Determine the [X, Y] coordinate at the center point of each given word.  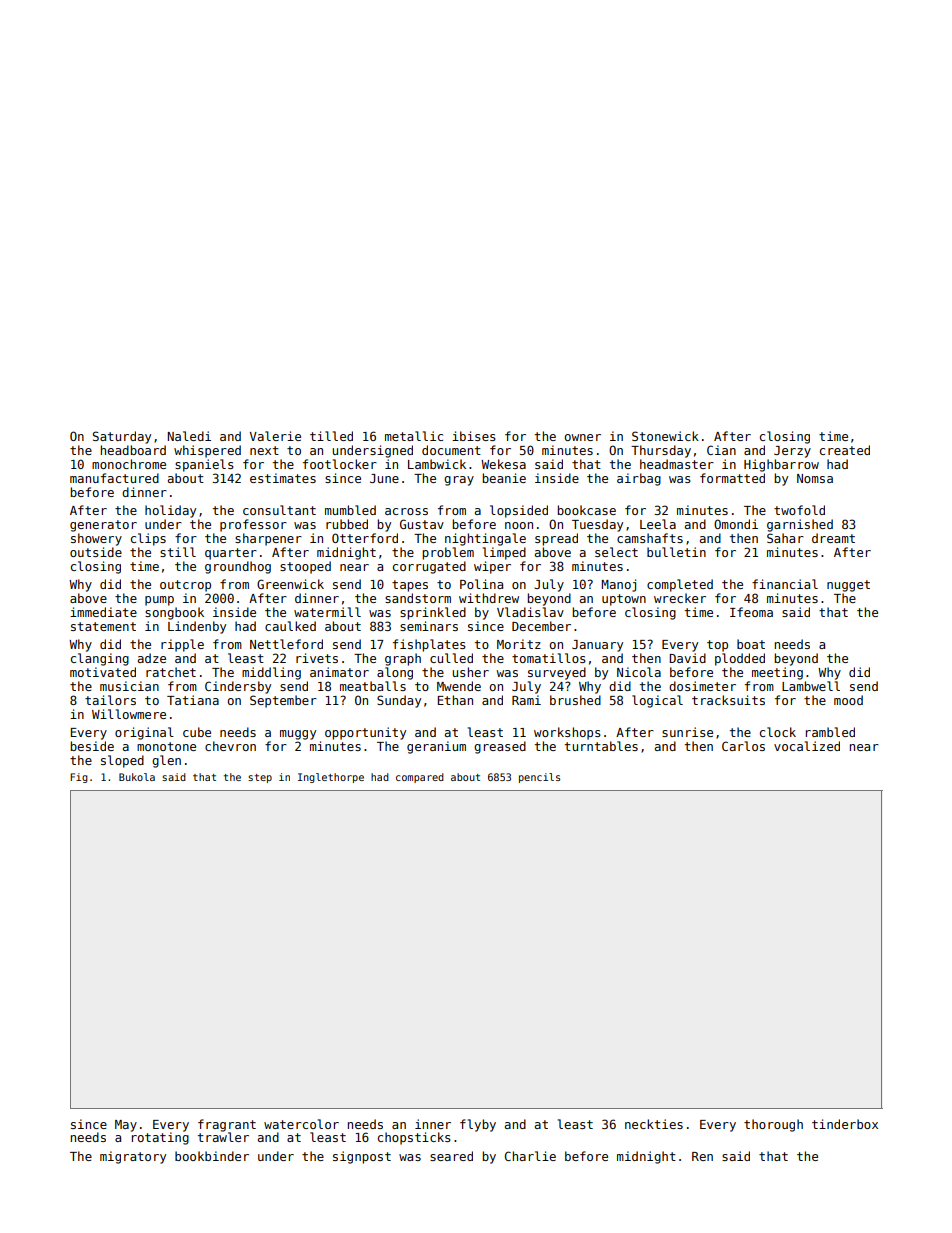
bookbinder [212, 1156]
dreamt [833, 538]
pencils [539, 778]
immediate [103, 612]
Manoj [619, 585]
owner [583, 437]
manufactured [114, 478]
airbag [639, 479]
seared [451, 1156]
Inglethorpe [331, 778]
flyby [478, 1125]
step [260, 778]
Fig [79, 778]
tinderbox [845, 1124]
